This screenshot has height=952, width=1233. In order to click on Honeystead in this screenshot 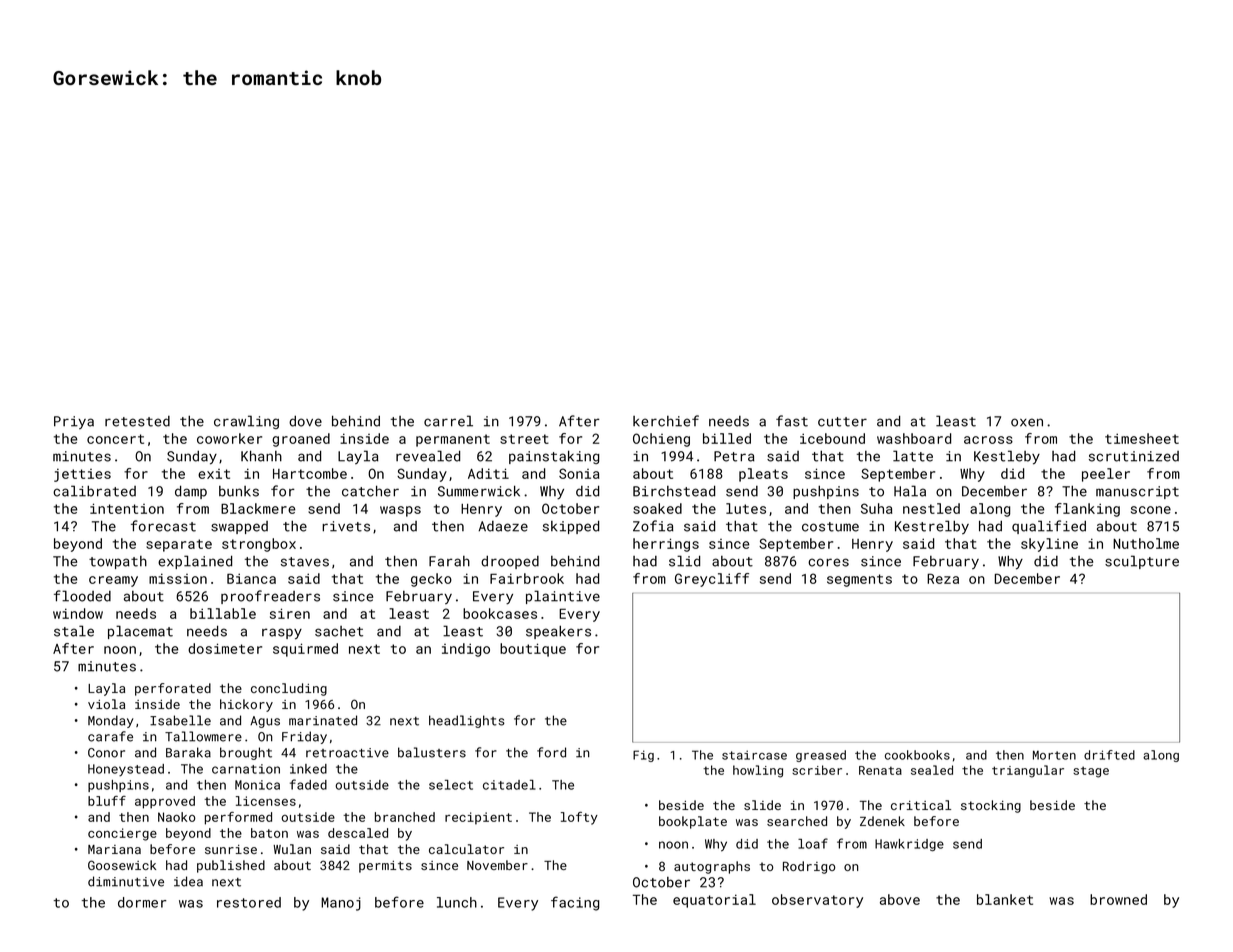, I will do `click(126, 770)`.
